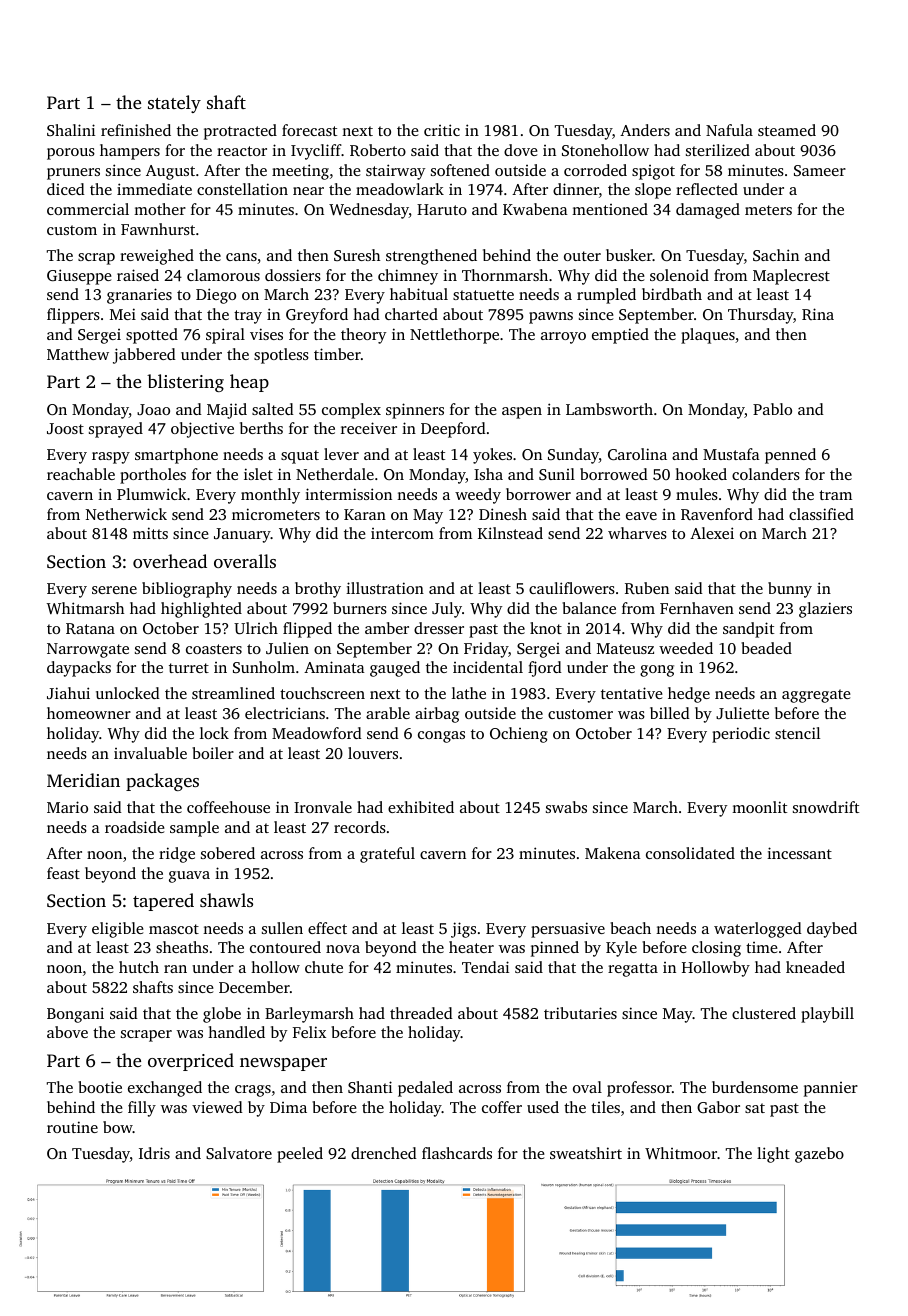 This page has height=1316, width=908. I want to click on burners, so click(360, 608).
